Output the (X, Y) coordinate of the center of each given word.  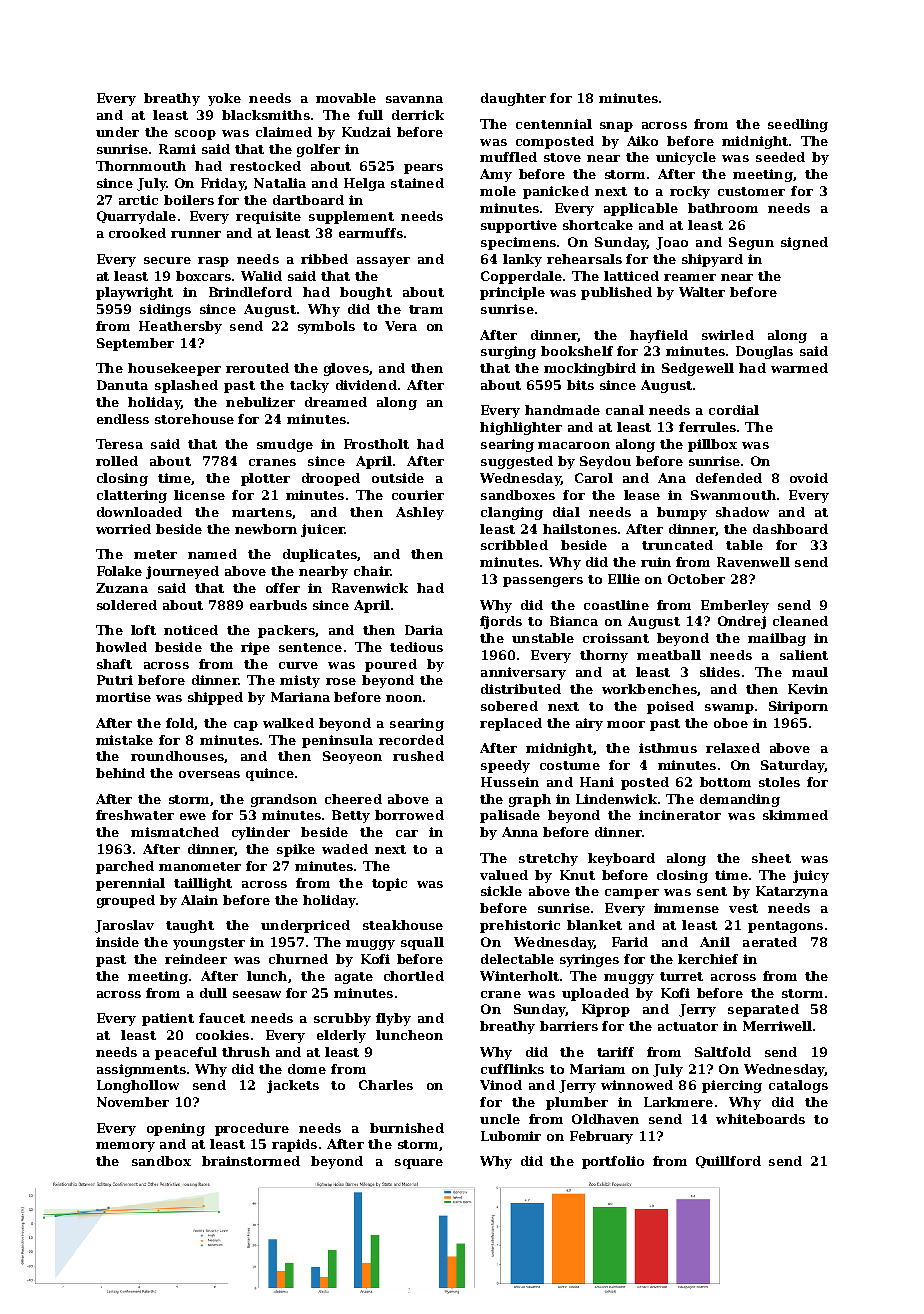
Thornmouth (141, 166)
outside (398, 478)
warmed (799, 368)
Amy (496, 175)
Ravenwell (753, 562)
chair (372, 571)
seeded (780, 157)
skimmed (795, 815)
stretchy (548, 859)
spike (296, 850)
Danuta (122, 385)
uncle (500, 1119)
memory (125, 1147)
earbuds (278, 605)
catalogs (798, 1086)
